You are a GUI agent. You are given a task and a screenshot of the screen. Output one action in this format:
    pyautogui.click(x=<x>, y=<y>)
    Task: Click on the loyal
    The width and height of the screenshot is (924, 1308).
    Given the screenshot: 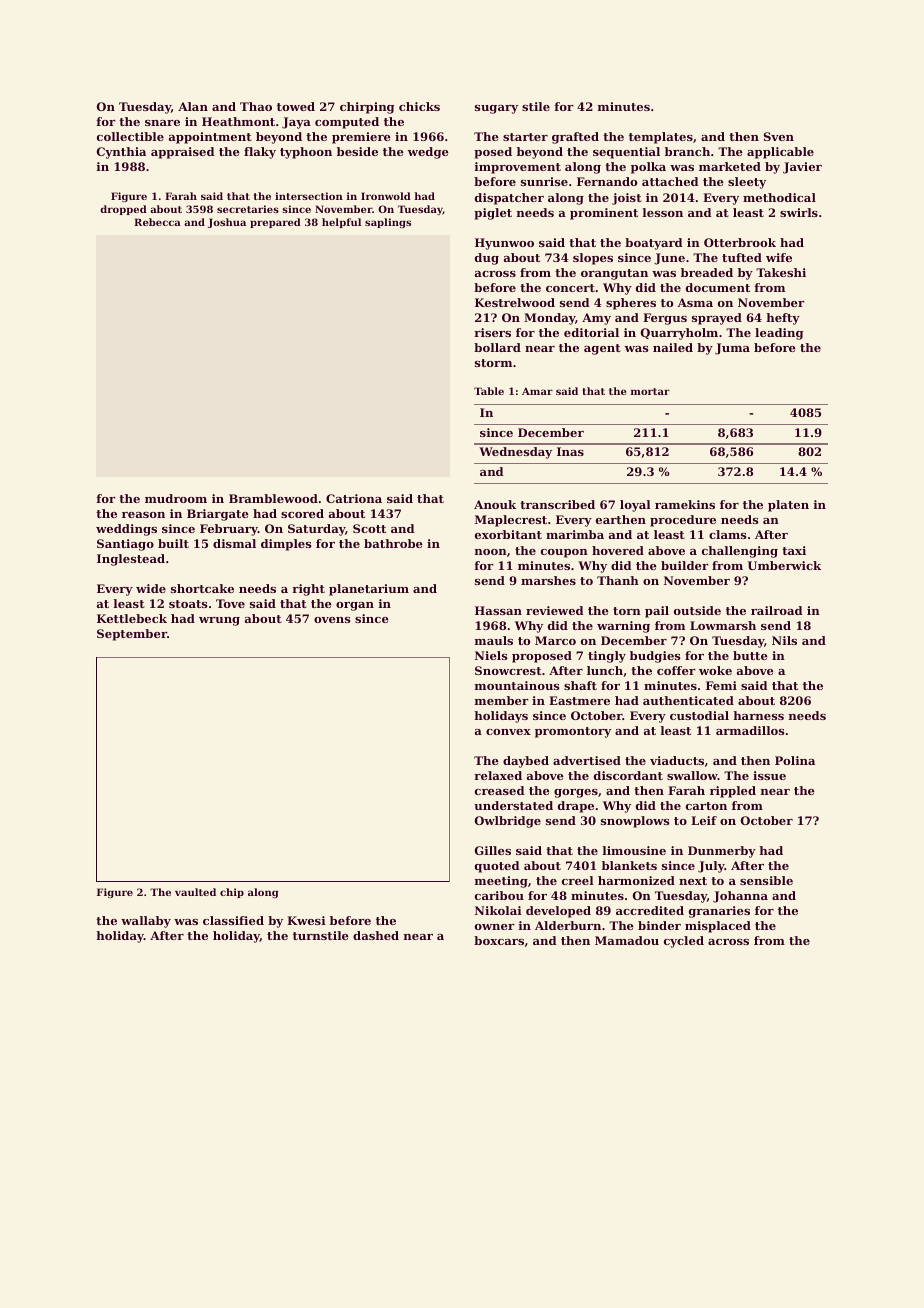 What is the action you would take?
    pyautogui.click(x=635, y=506)
